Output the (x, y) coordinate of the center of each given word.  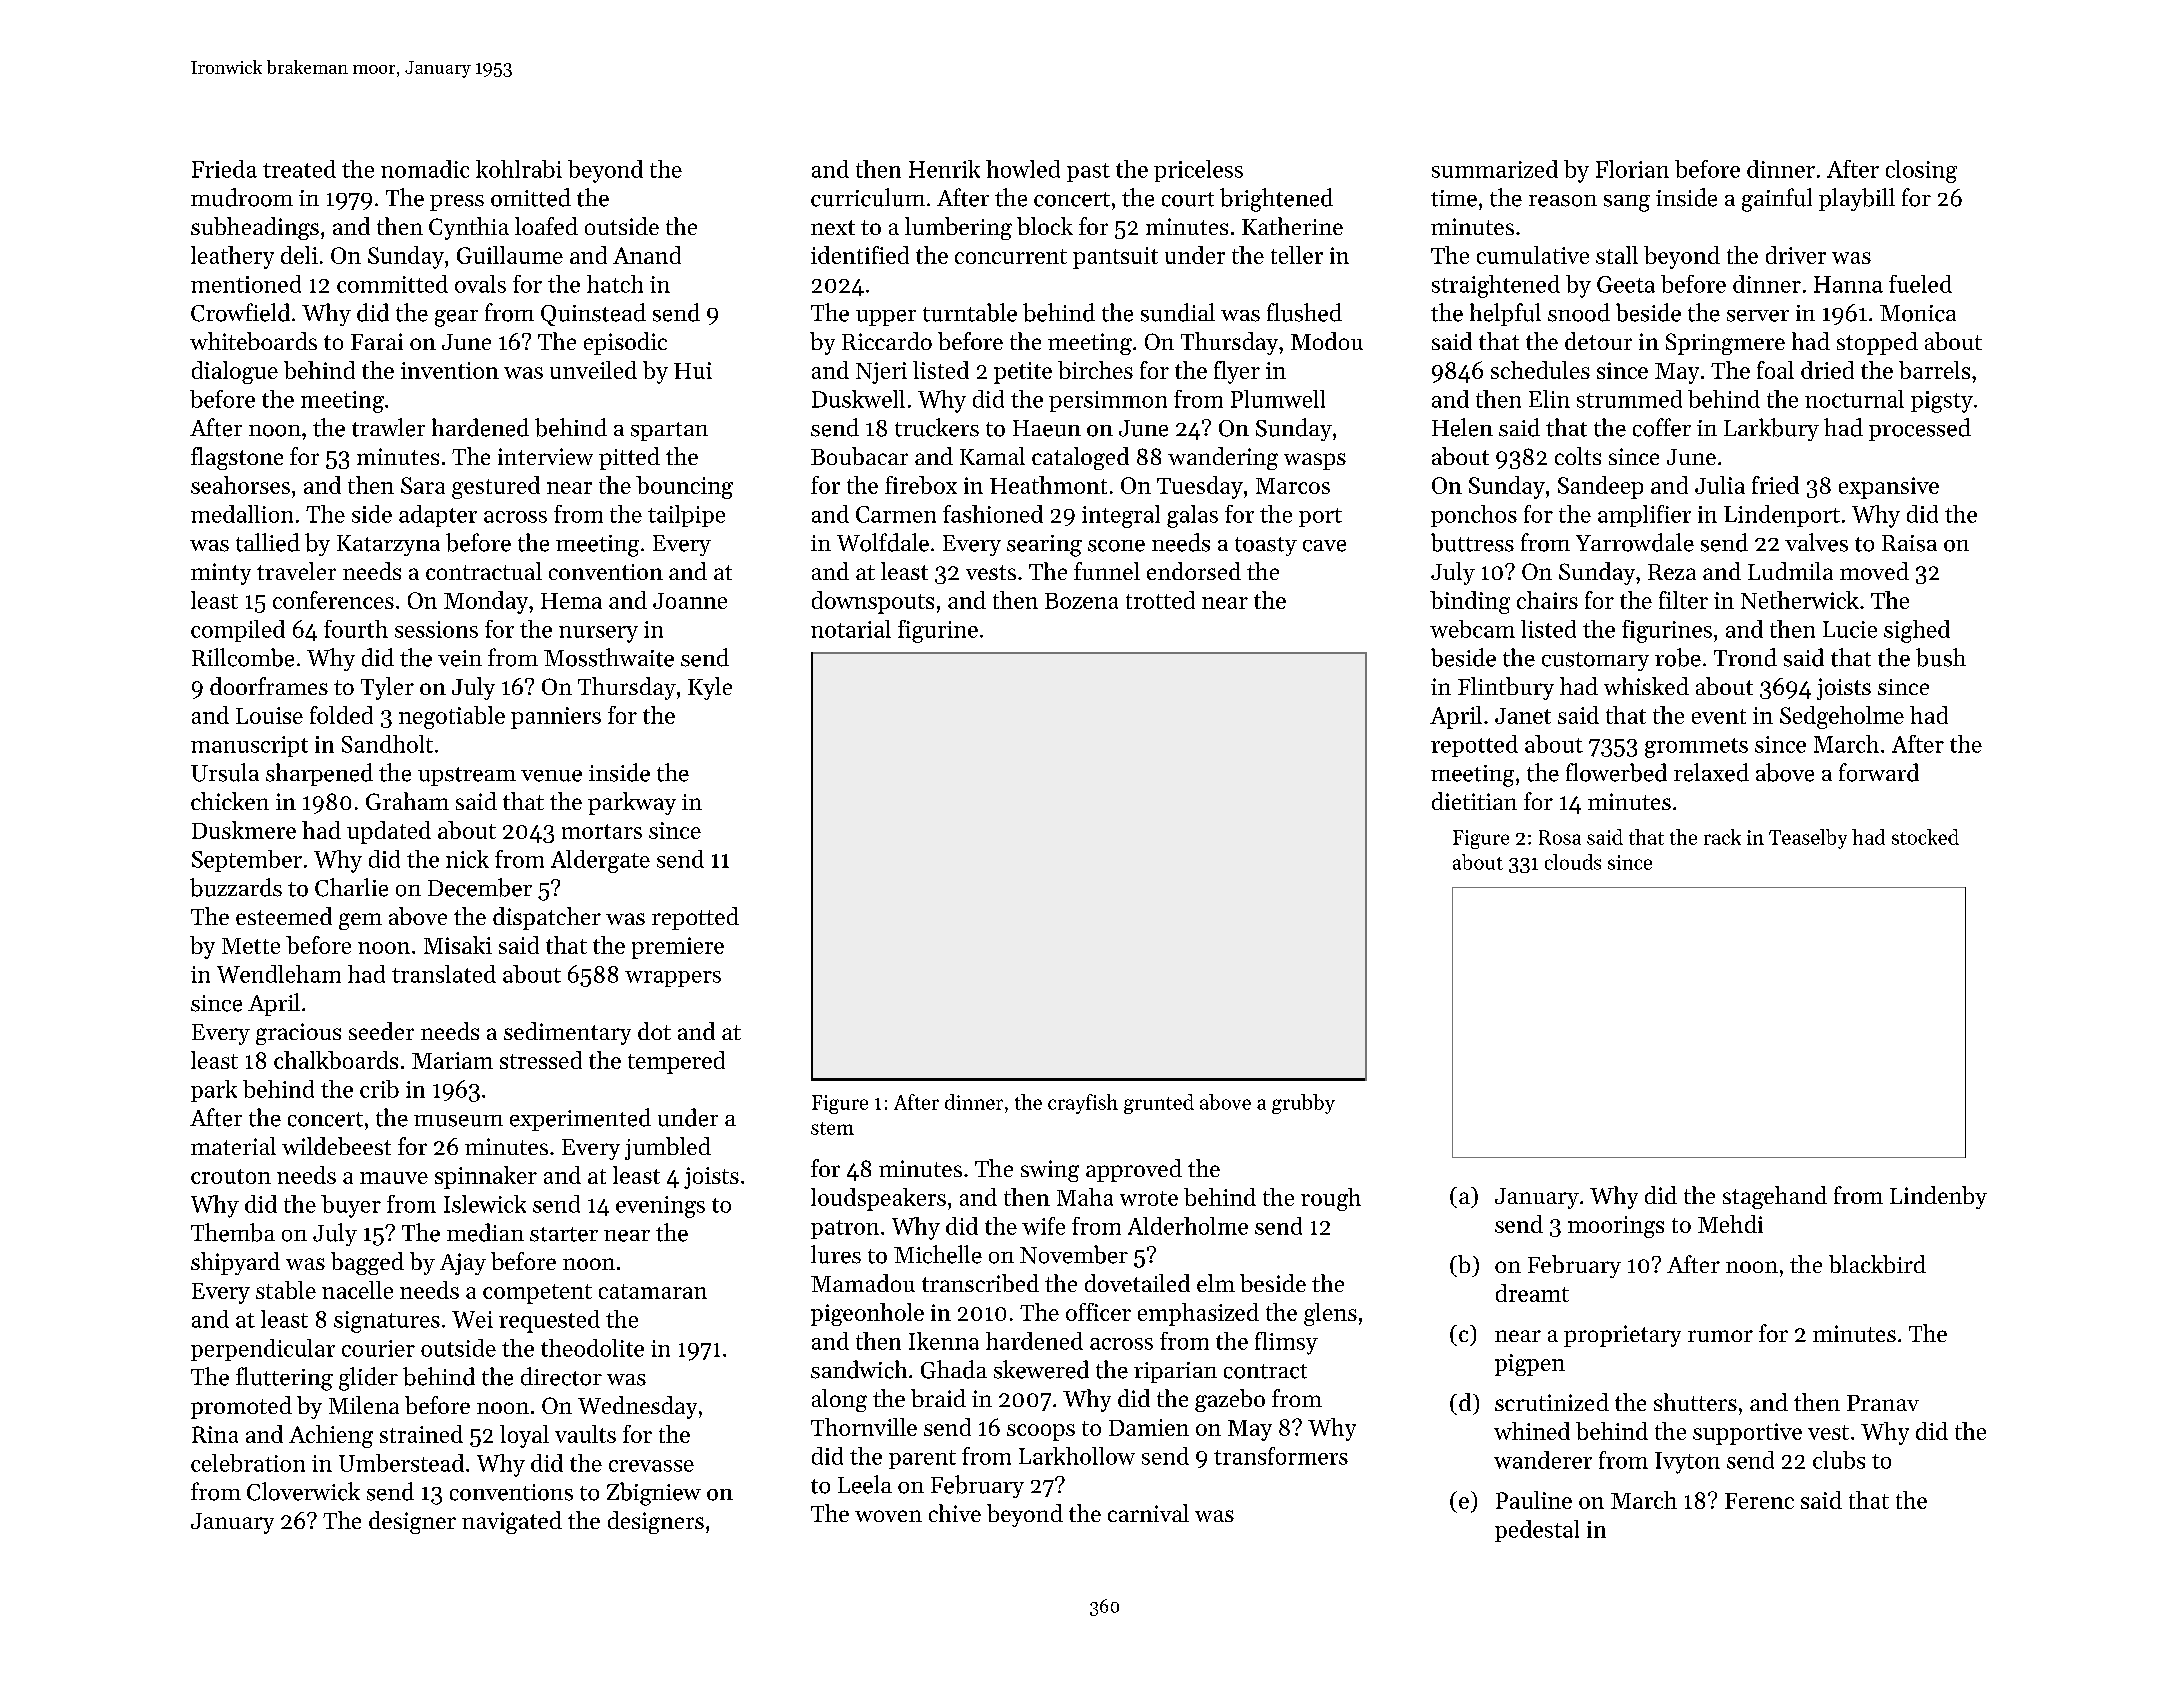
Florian (1632, 169)
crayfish (1083, 1104)
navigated (512, 1522)
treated (299, 169)
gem (360, 921)
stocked (1925, 837)
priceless (1198, 171)
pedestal (1537, 1531)
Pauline (1534, 1500)
